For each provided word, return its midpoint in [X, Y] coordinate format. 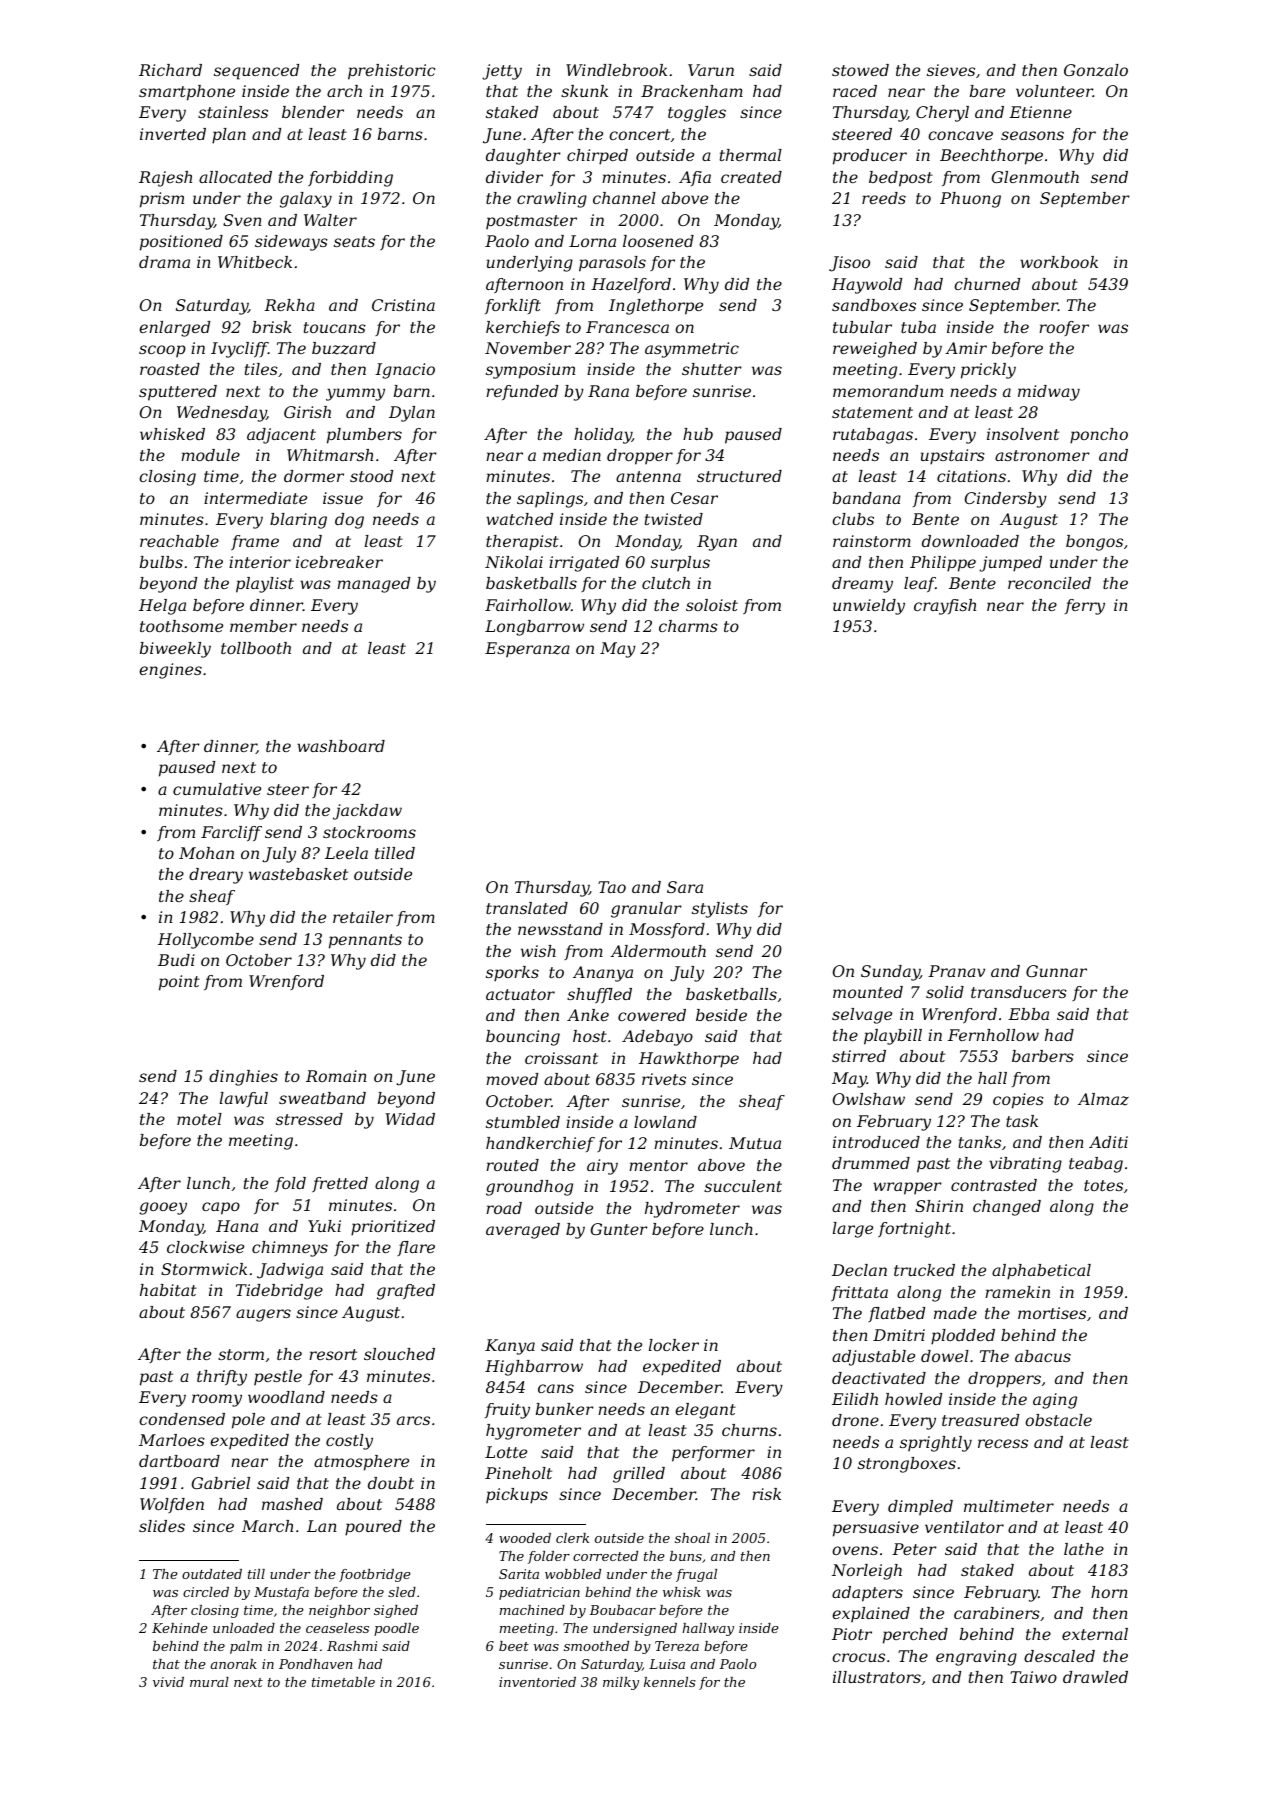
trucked [924, 1270]
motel [199, 1119]
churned [987, 284]
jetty [502, 72]
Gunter [619, 1229]
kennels [670, 1682]
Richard [170, 70]
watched [519, 519]
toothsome [181, 626]
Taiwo [1033, 1677]
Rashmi [352, 1646]
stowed [860, 70]
